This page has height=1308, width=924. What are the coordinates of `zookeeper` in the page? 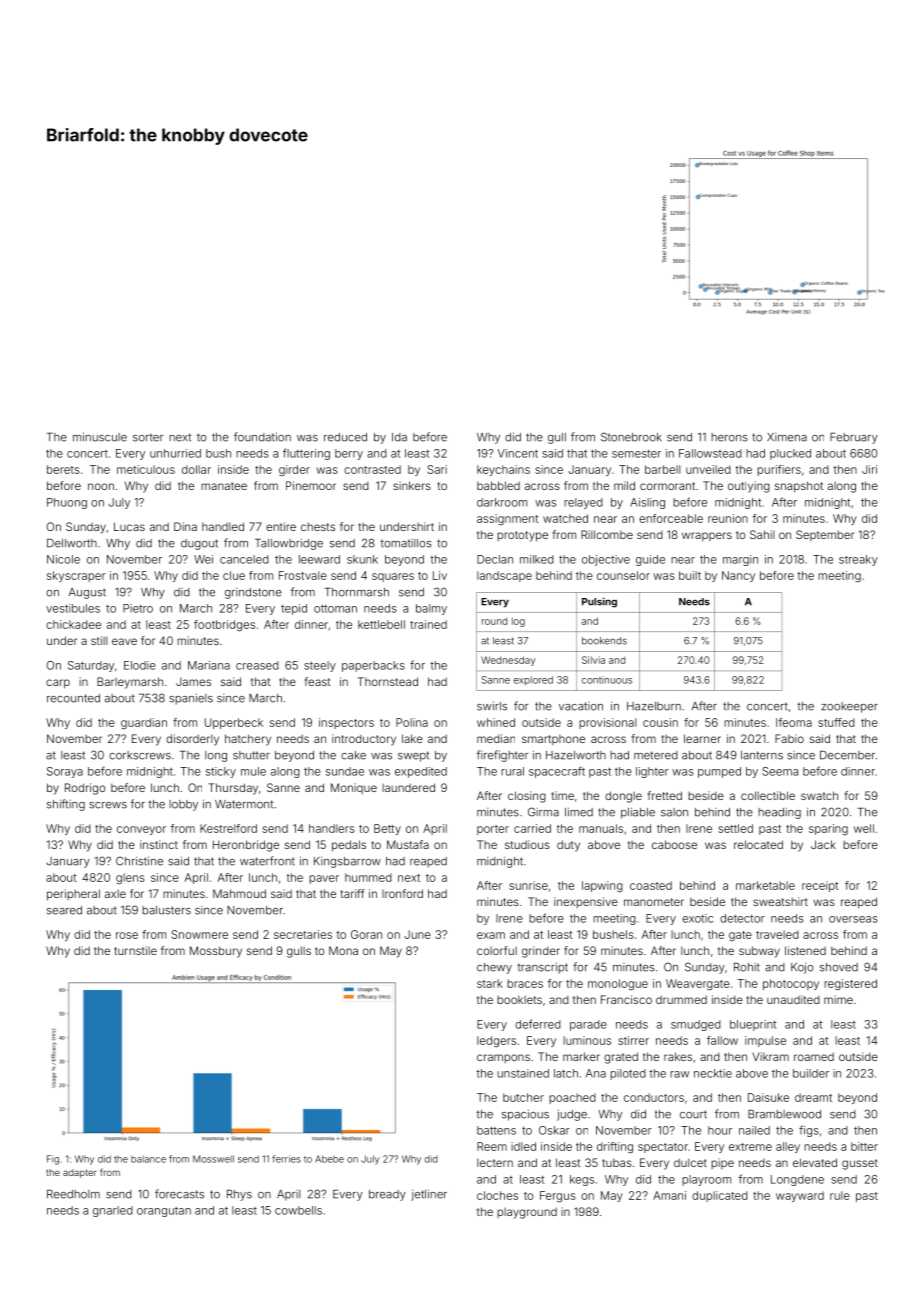 It's located at (849, 707).
